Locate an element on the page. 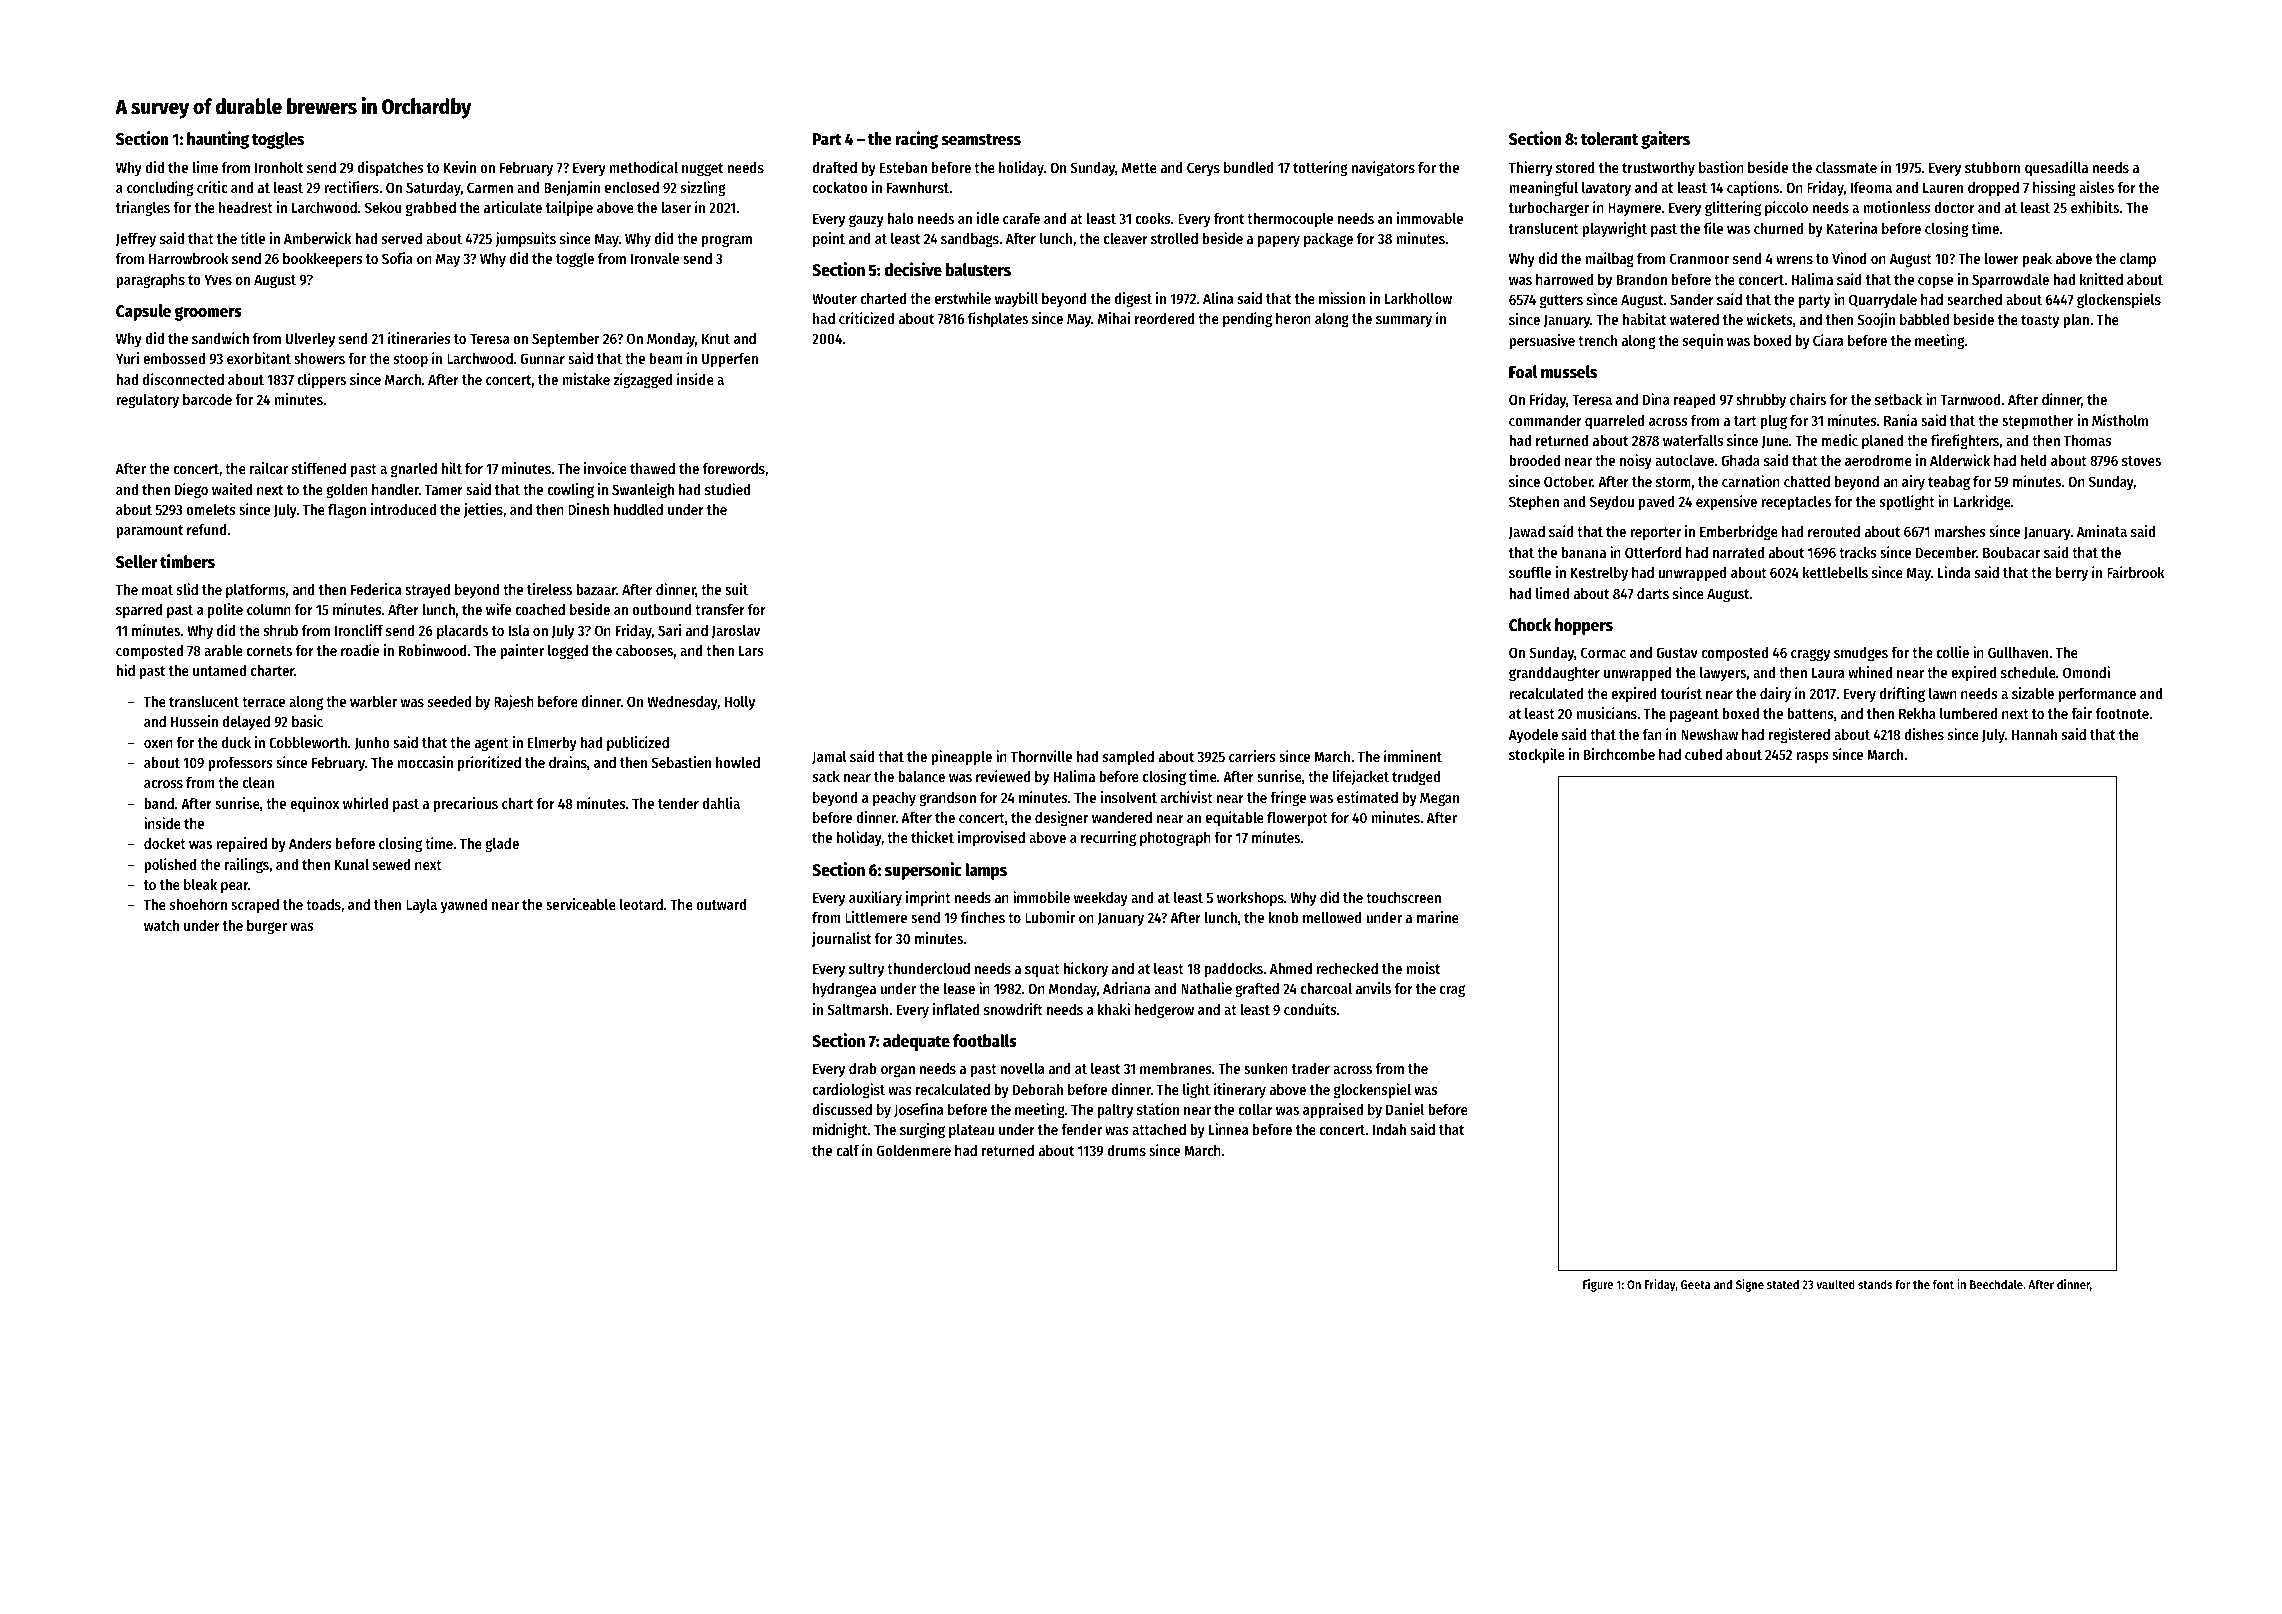 This document has height=1614, width=2282. pending is located at coordinates (1247, 319).
